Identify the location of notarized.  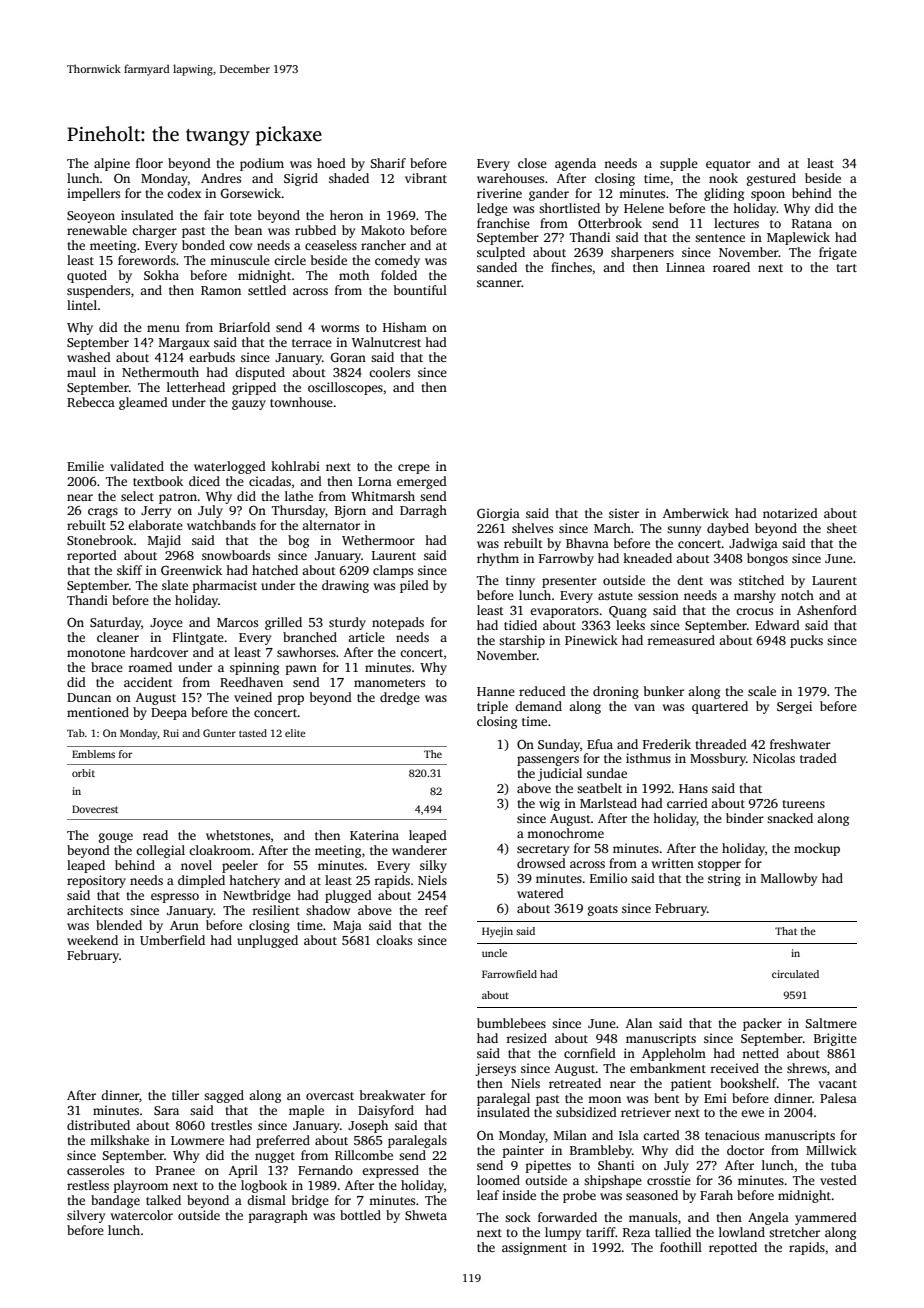
(790, 513).
